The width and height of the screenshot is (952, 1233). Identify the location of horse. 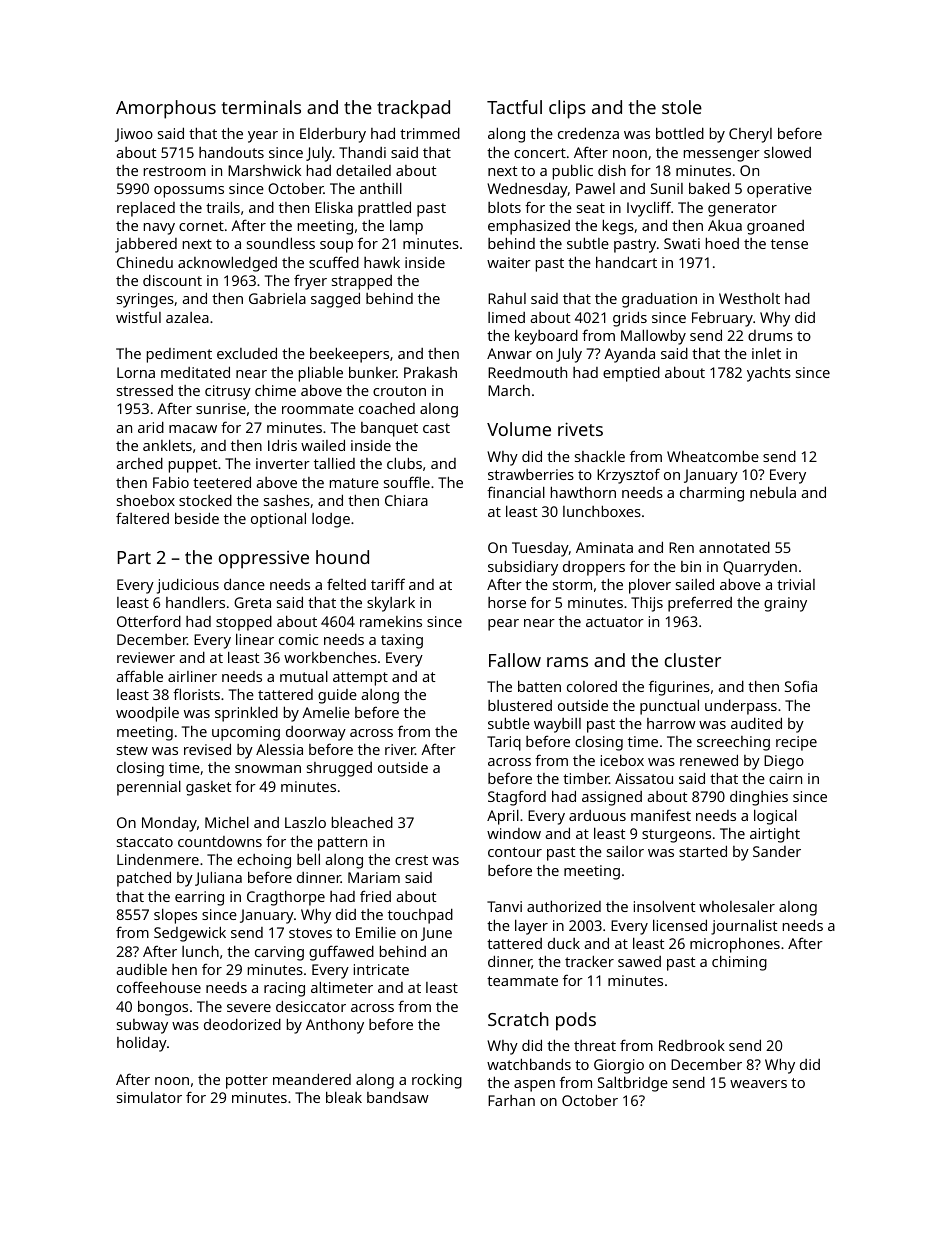
(507, 602).
